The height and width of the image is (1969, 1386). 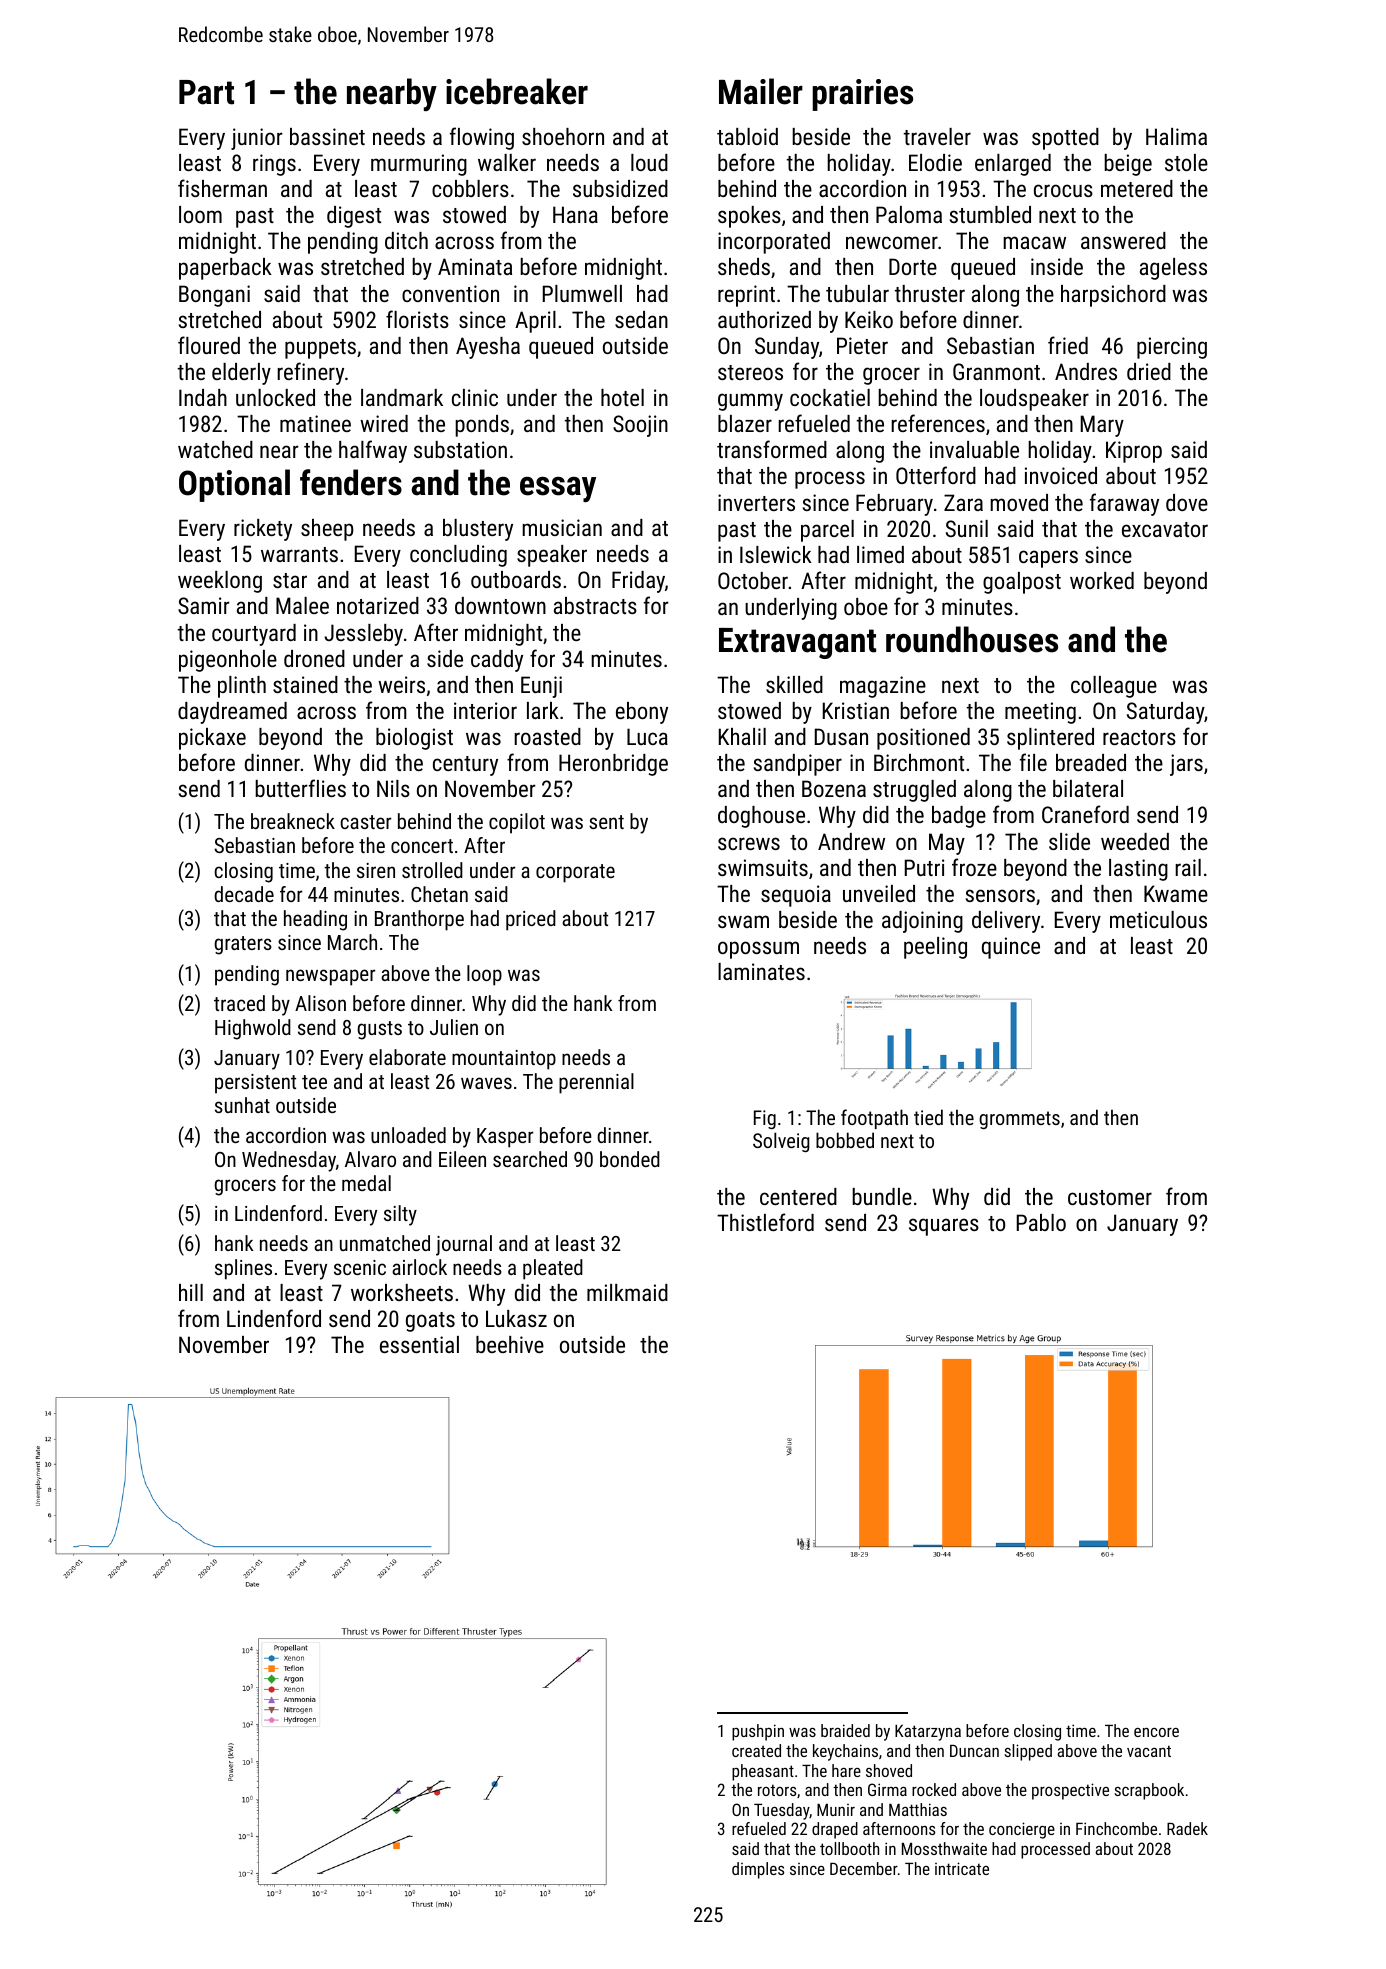 What do you see at coordinates (327, 530) in the image?
I see `sheep` at bounding box center [327, 530].
